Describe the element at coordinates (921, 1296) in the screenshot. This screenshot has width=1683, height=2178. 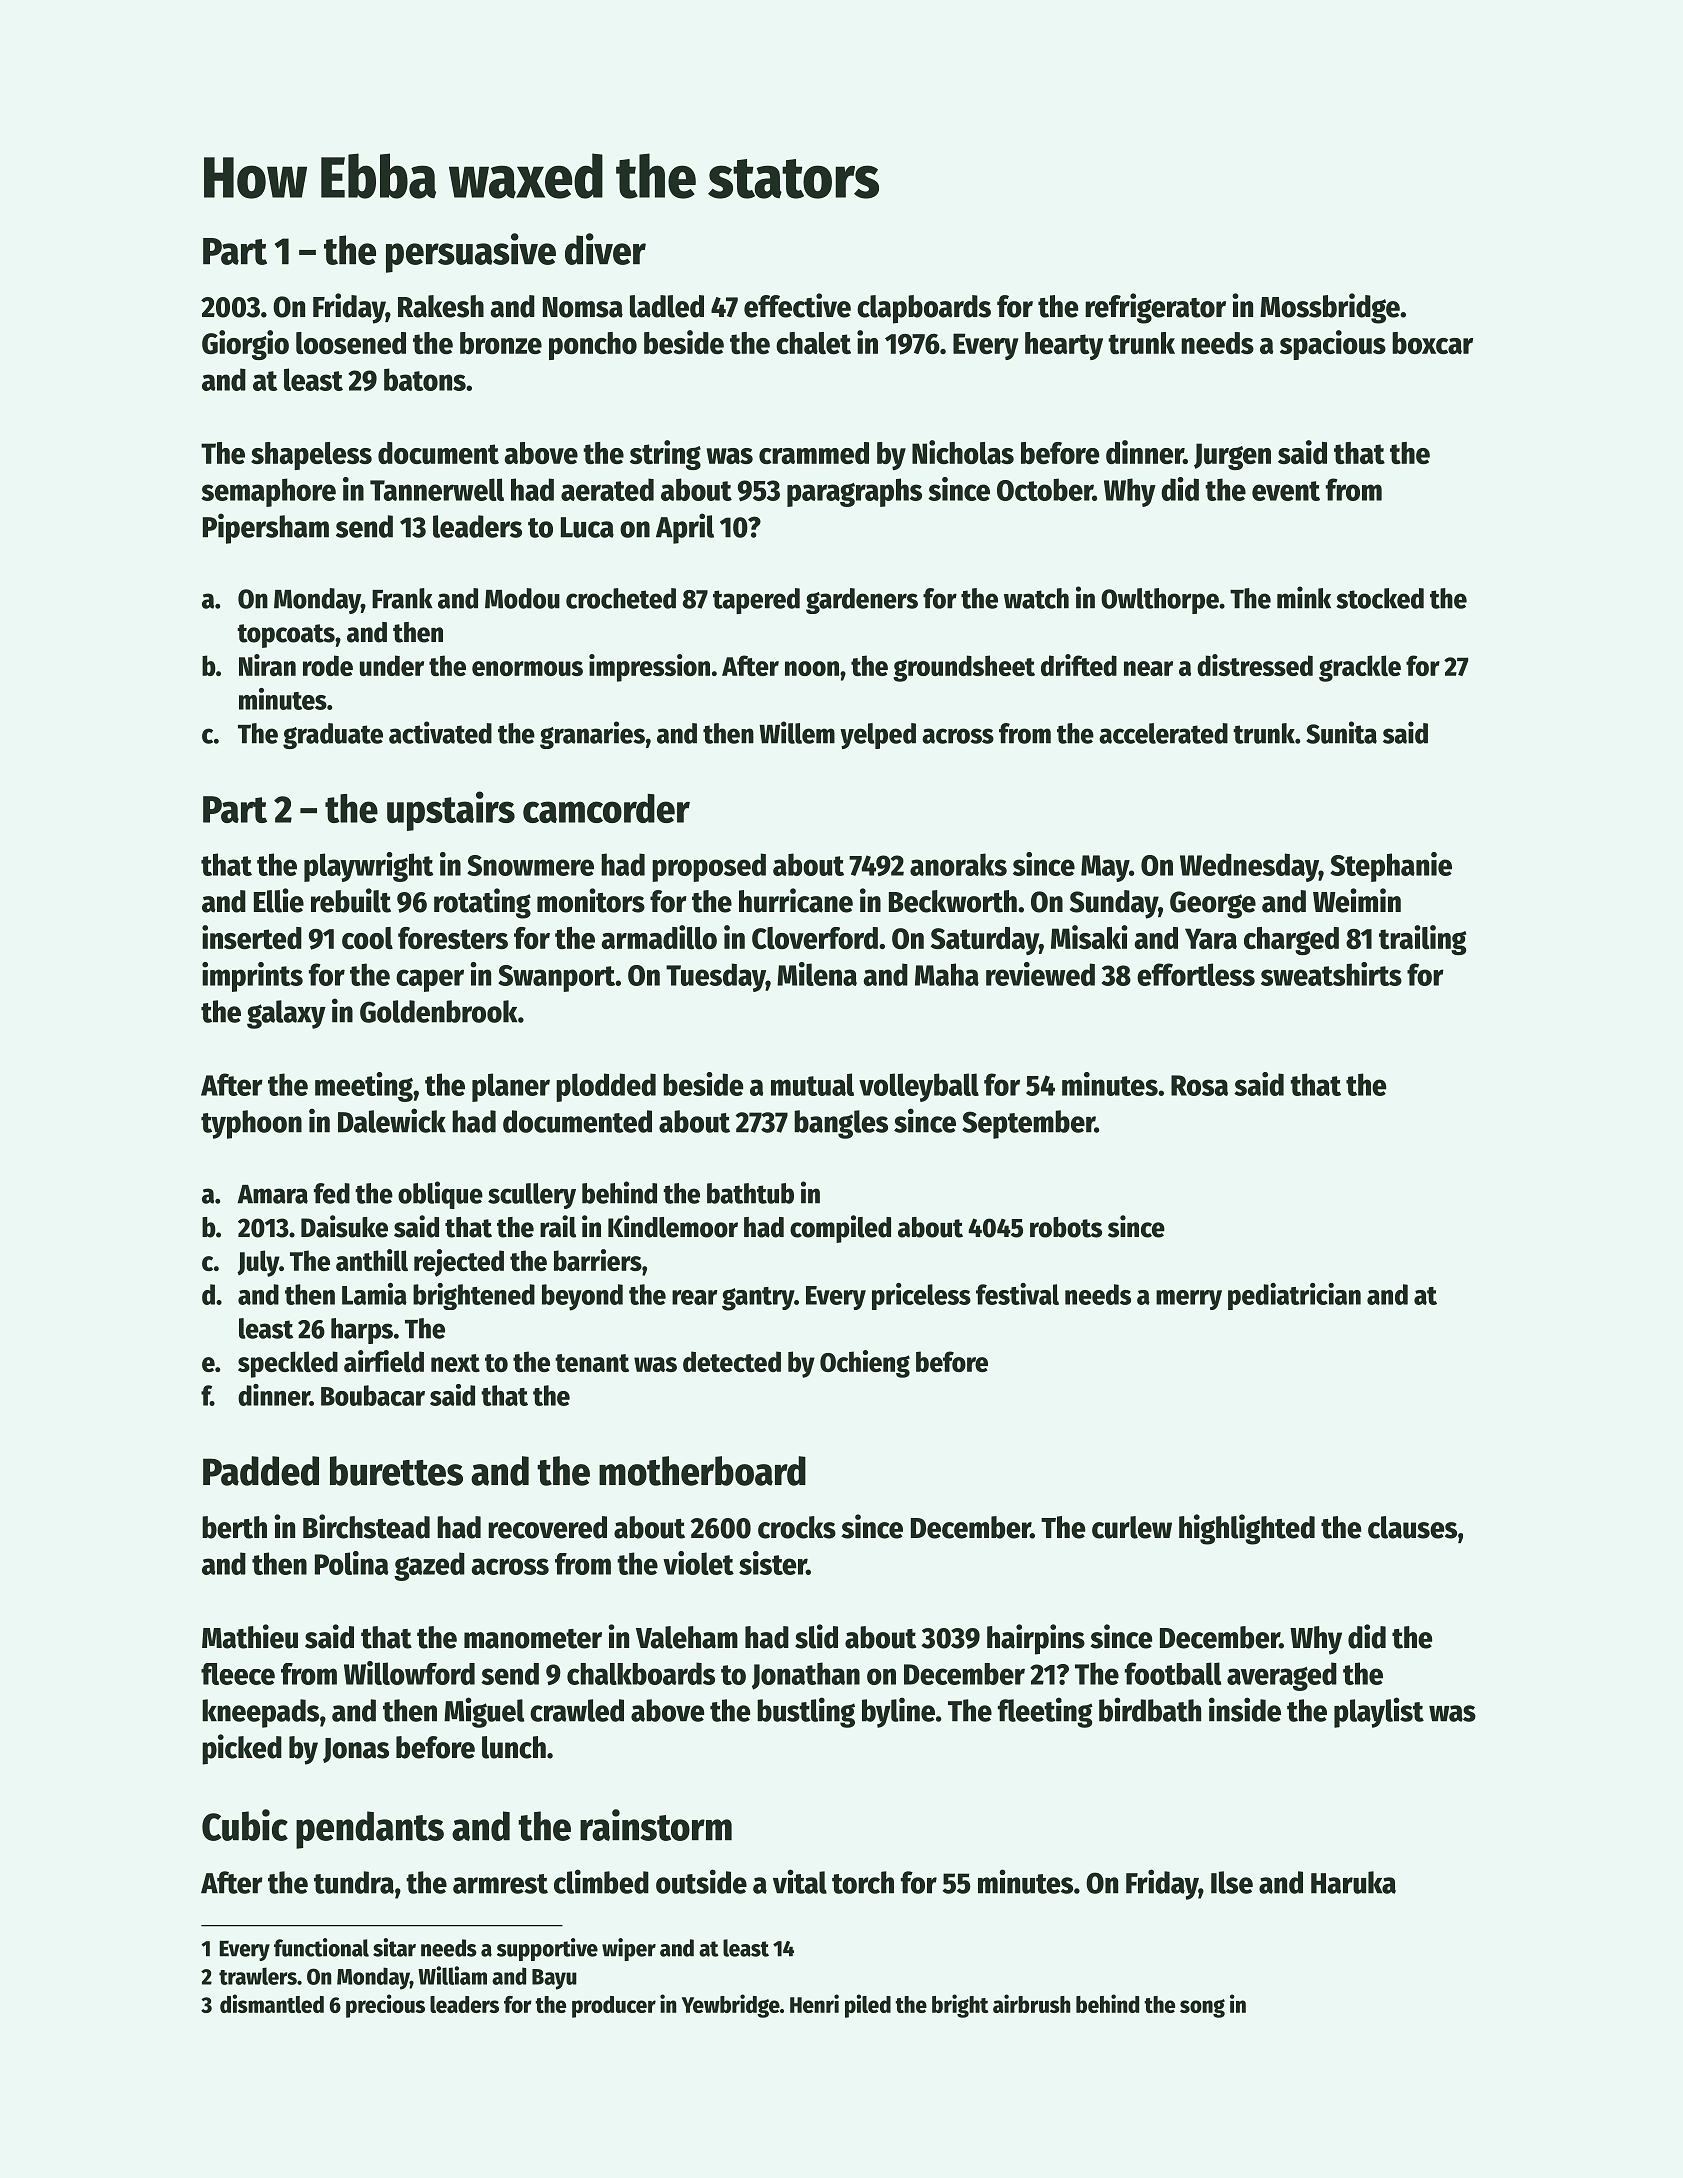
I see `priceless` at that location.
